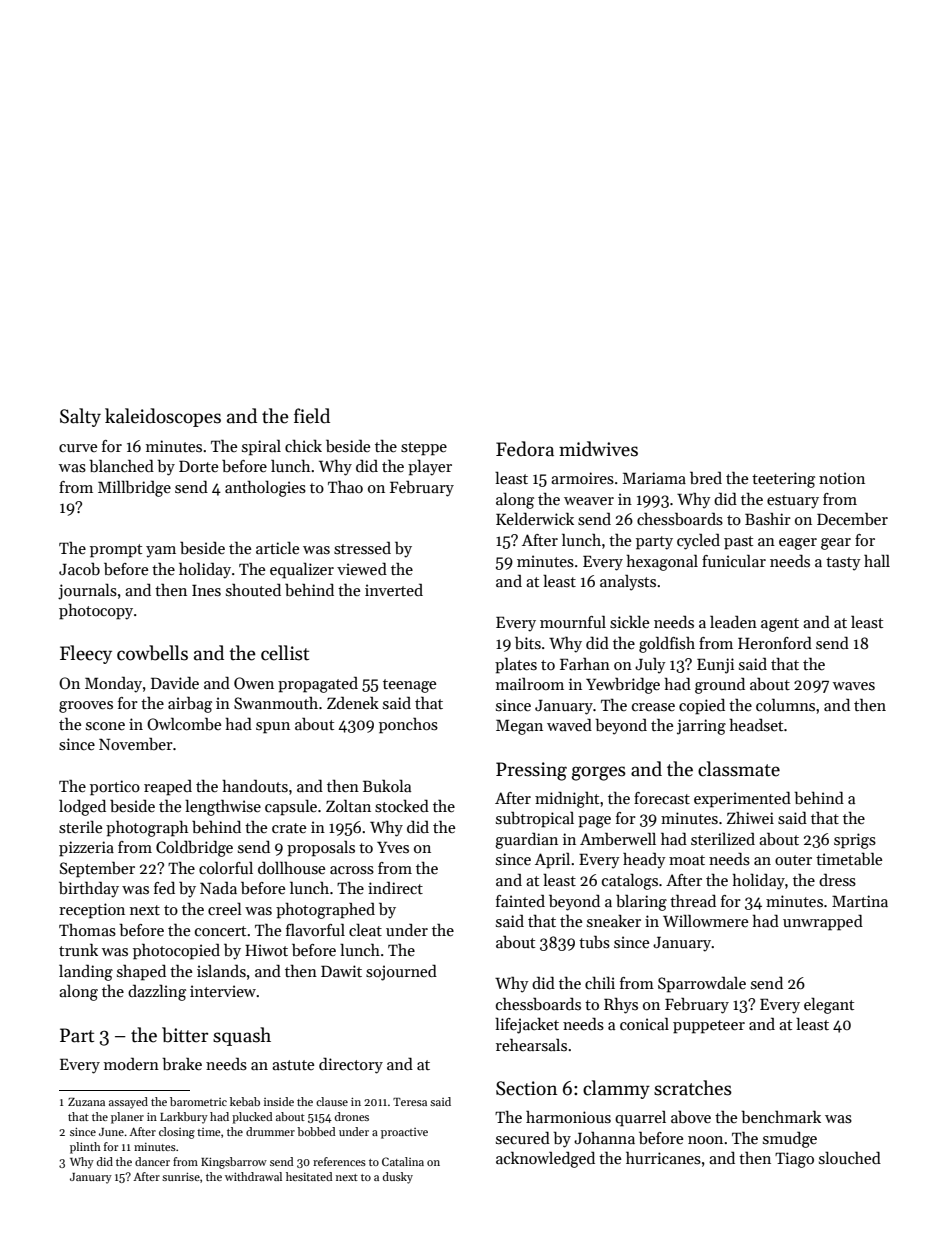 This screenshot has width=952, height=1233. What do you see at coordinates (181, 1176) in the screenshot?
I see `sunrise` at bounding box center [181, 1176].
